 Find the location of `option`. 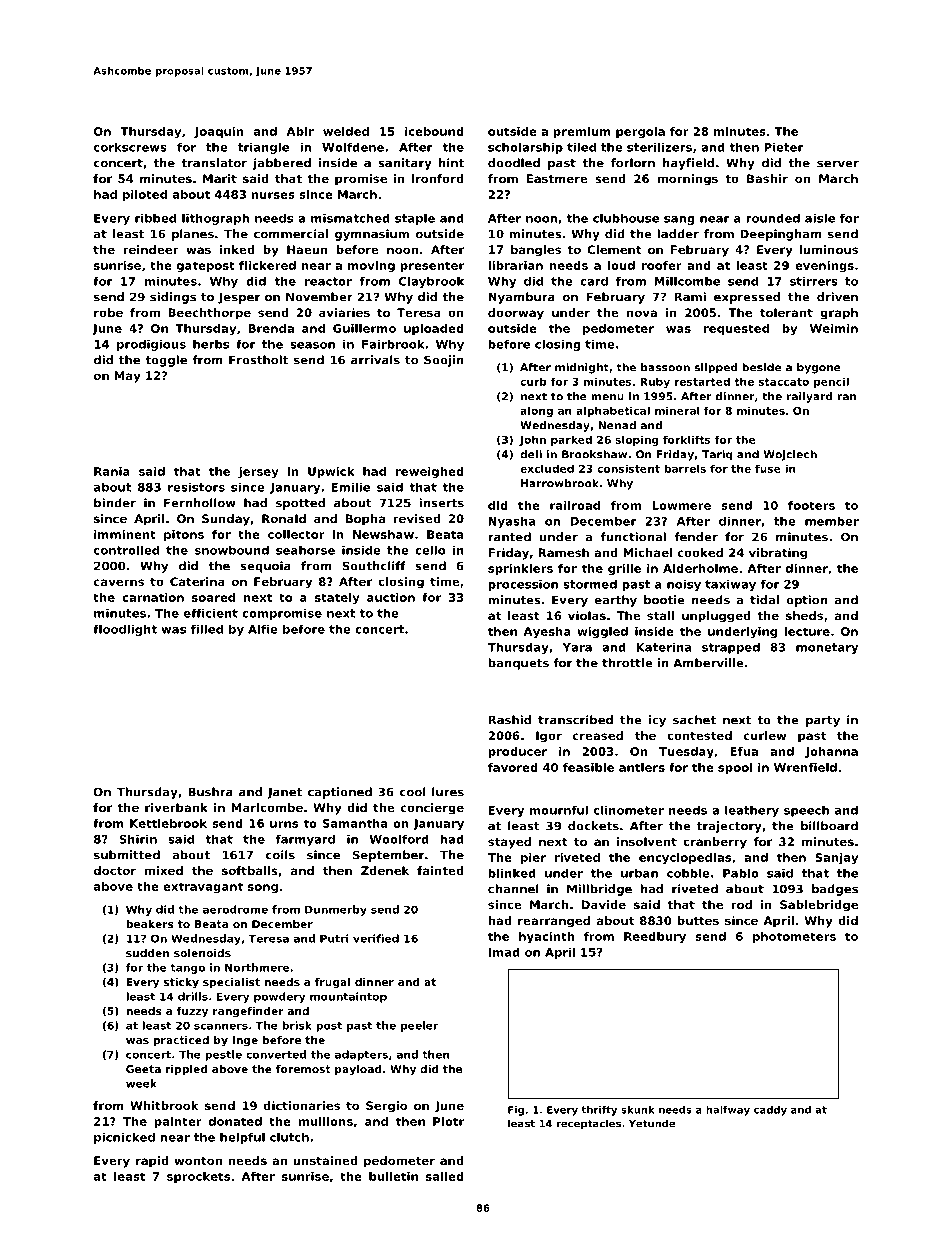

option is located at coordinates (806, 601).
